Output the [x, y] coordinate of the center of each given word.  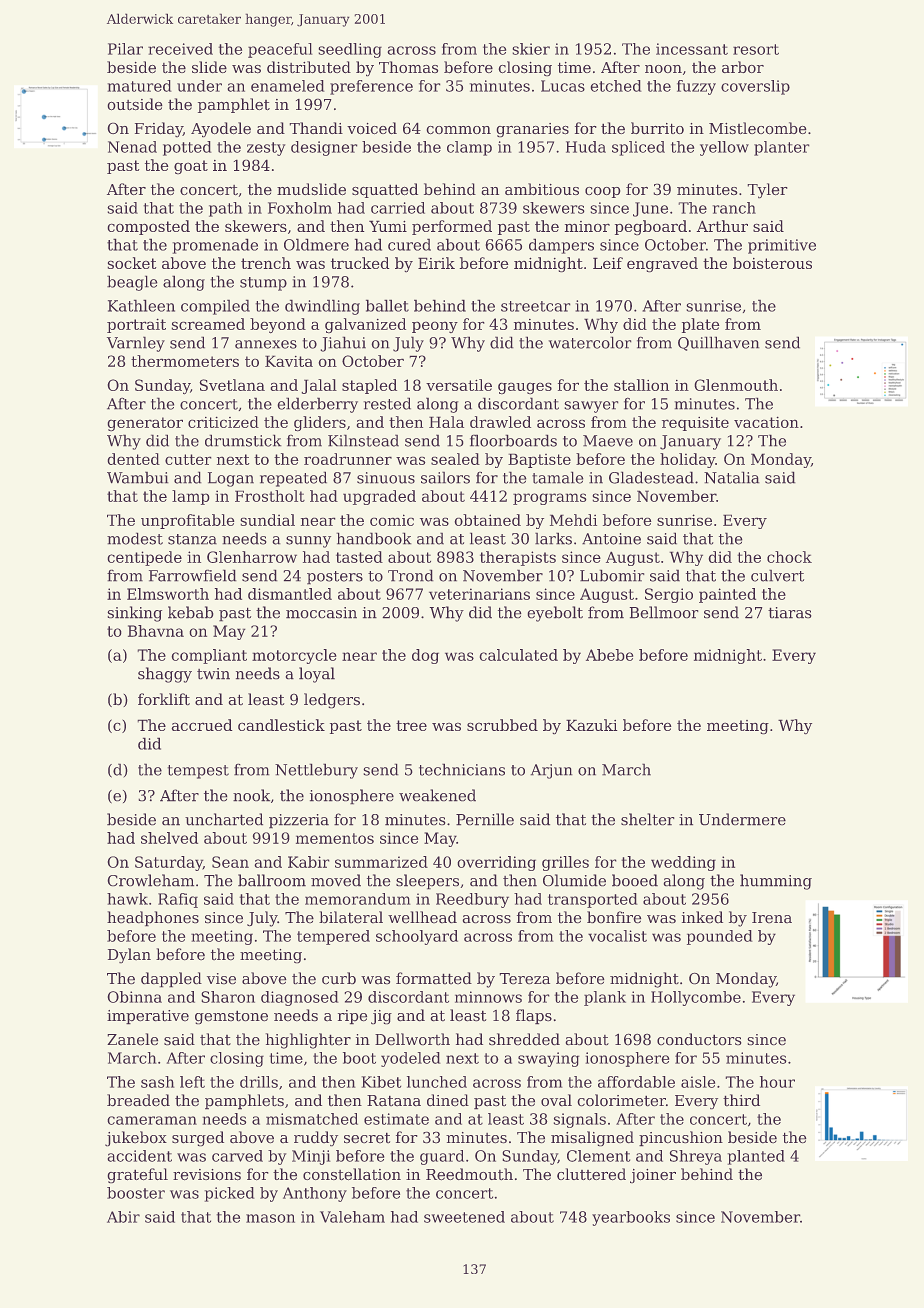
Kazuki [592, 725]
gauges [525, 388]
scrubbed [502, 725]
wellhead [422, 917]
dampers [561, 246]
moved [336, 880]
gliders [320, 424]
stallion [641, 385]
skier [531, 49]
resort [756, 49]
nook [251, 795]
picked [229, 1194]
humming [776, 882]
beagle [132, 283]
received [180, 49]
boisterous [772, 263]
